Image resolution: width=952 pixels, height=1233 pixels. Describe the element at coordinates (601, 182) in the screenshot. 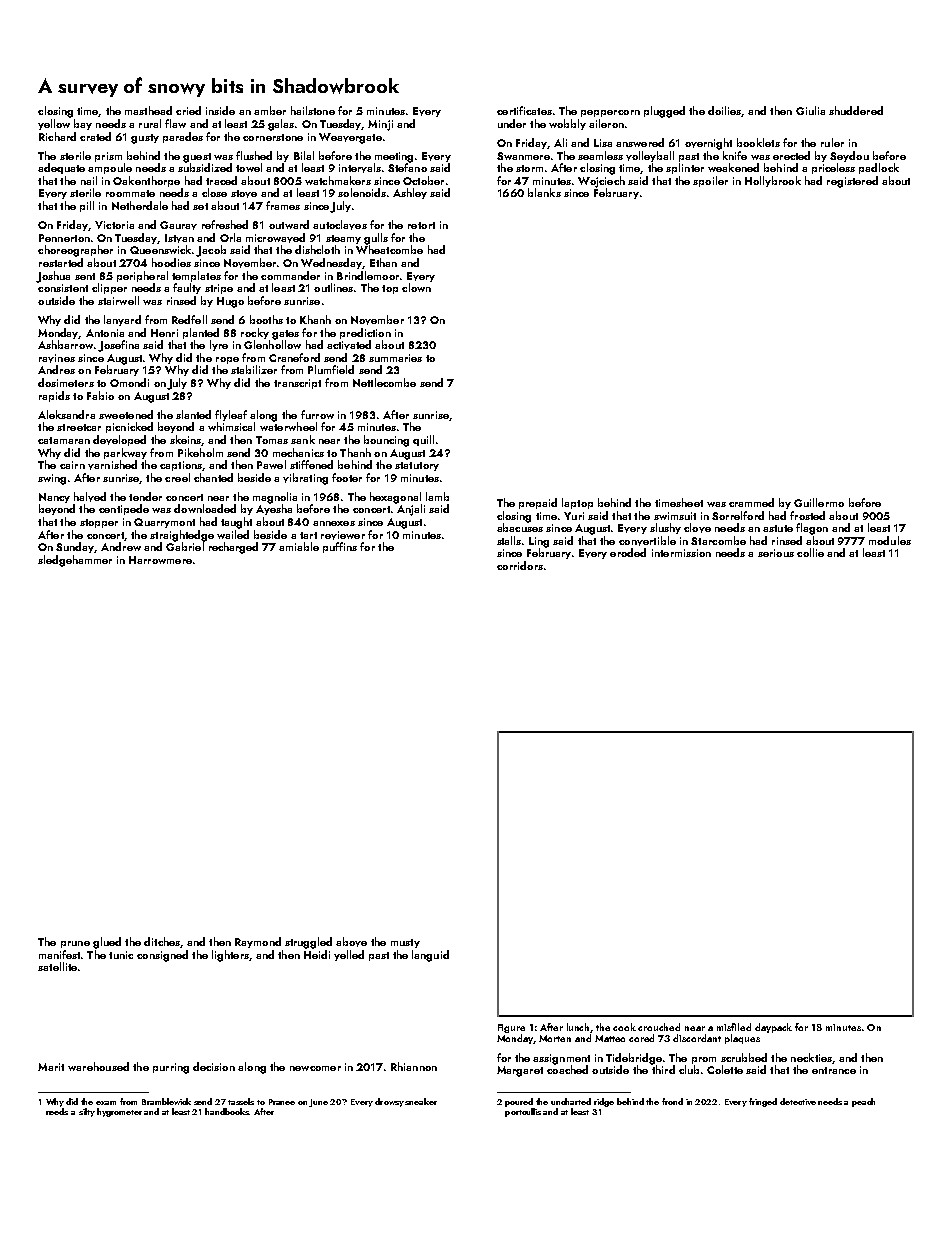

I see `Wojciech` at that location.
